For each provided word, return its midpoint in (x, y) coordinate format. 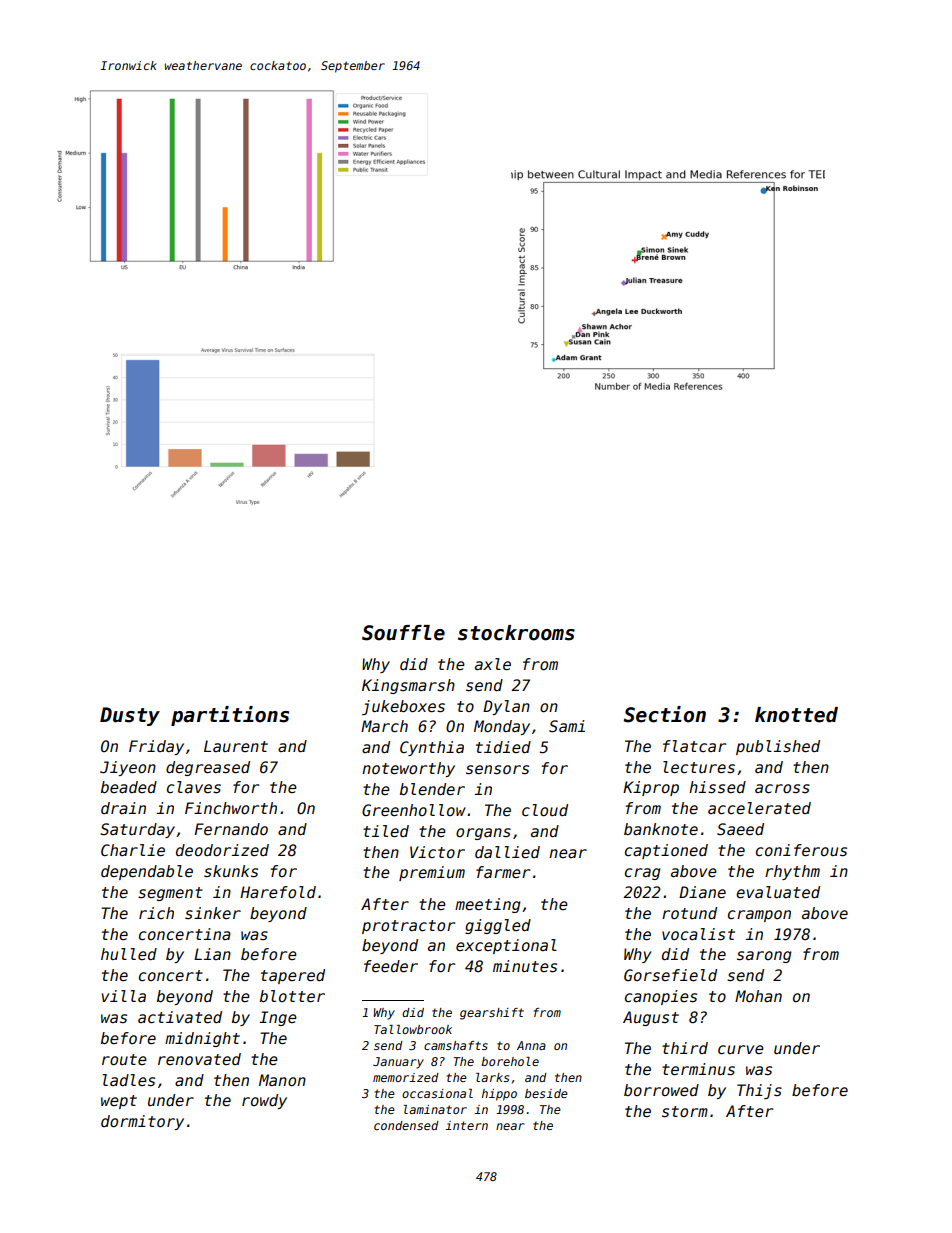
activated (180, 1017)
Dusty (130, 716)
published (778, 747)
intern (466, 1125)
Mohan (758, 996)
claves (194, 787)
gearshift (492, 1014)
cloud (545, 810)
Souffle (403, 633)
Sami (567, 726)
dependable (147, 872)
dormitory (142, 1122)
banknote (661, 829)
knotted (796, 715)
